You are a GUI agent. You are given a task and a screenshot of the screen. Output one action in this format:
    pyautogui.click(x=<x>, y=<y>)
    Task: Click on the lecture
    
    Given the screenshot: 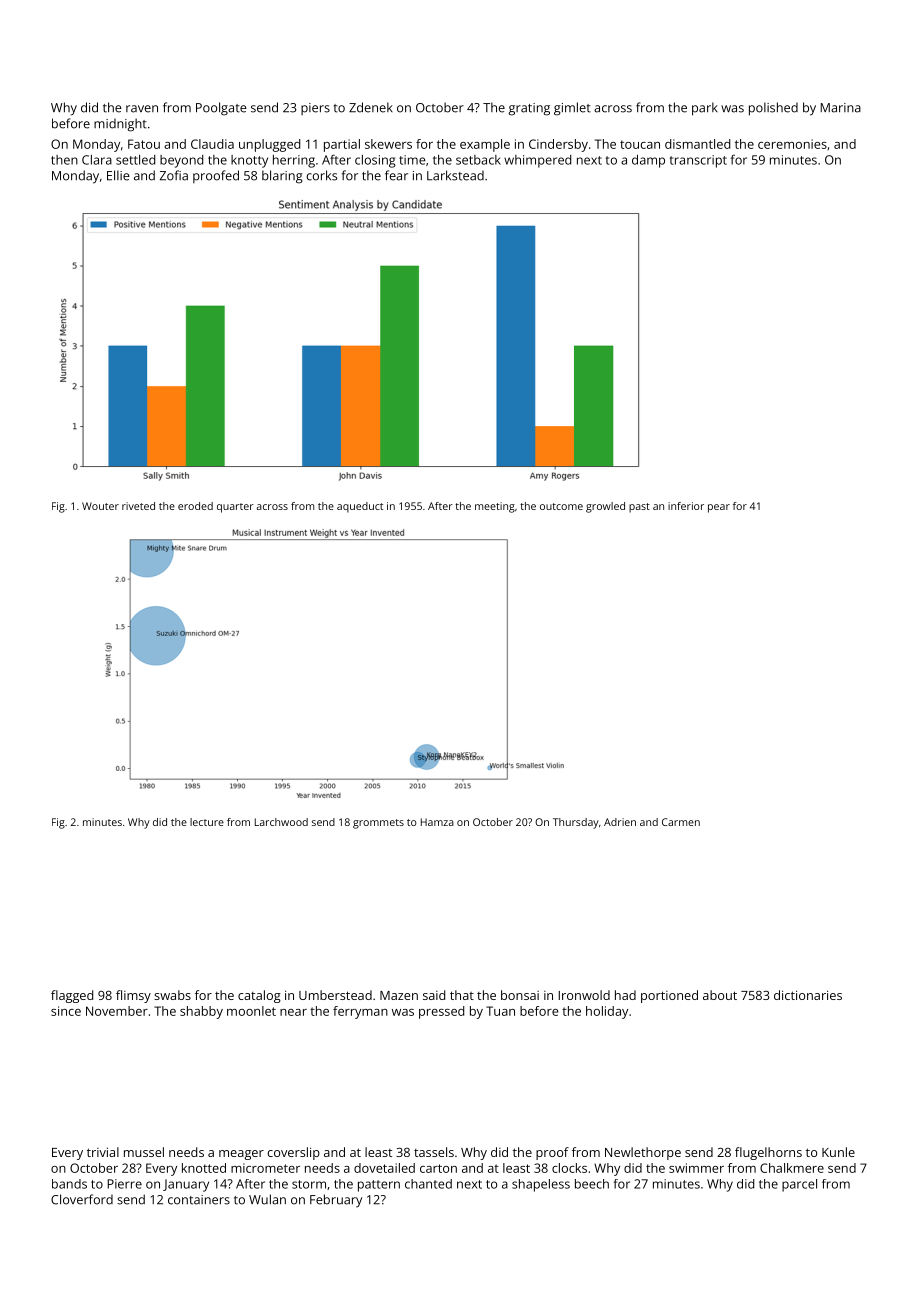 What is the action you would take?
    pyautogui.click(x=207, y=822)
